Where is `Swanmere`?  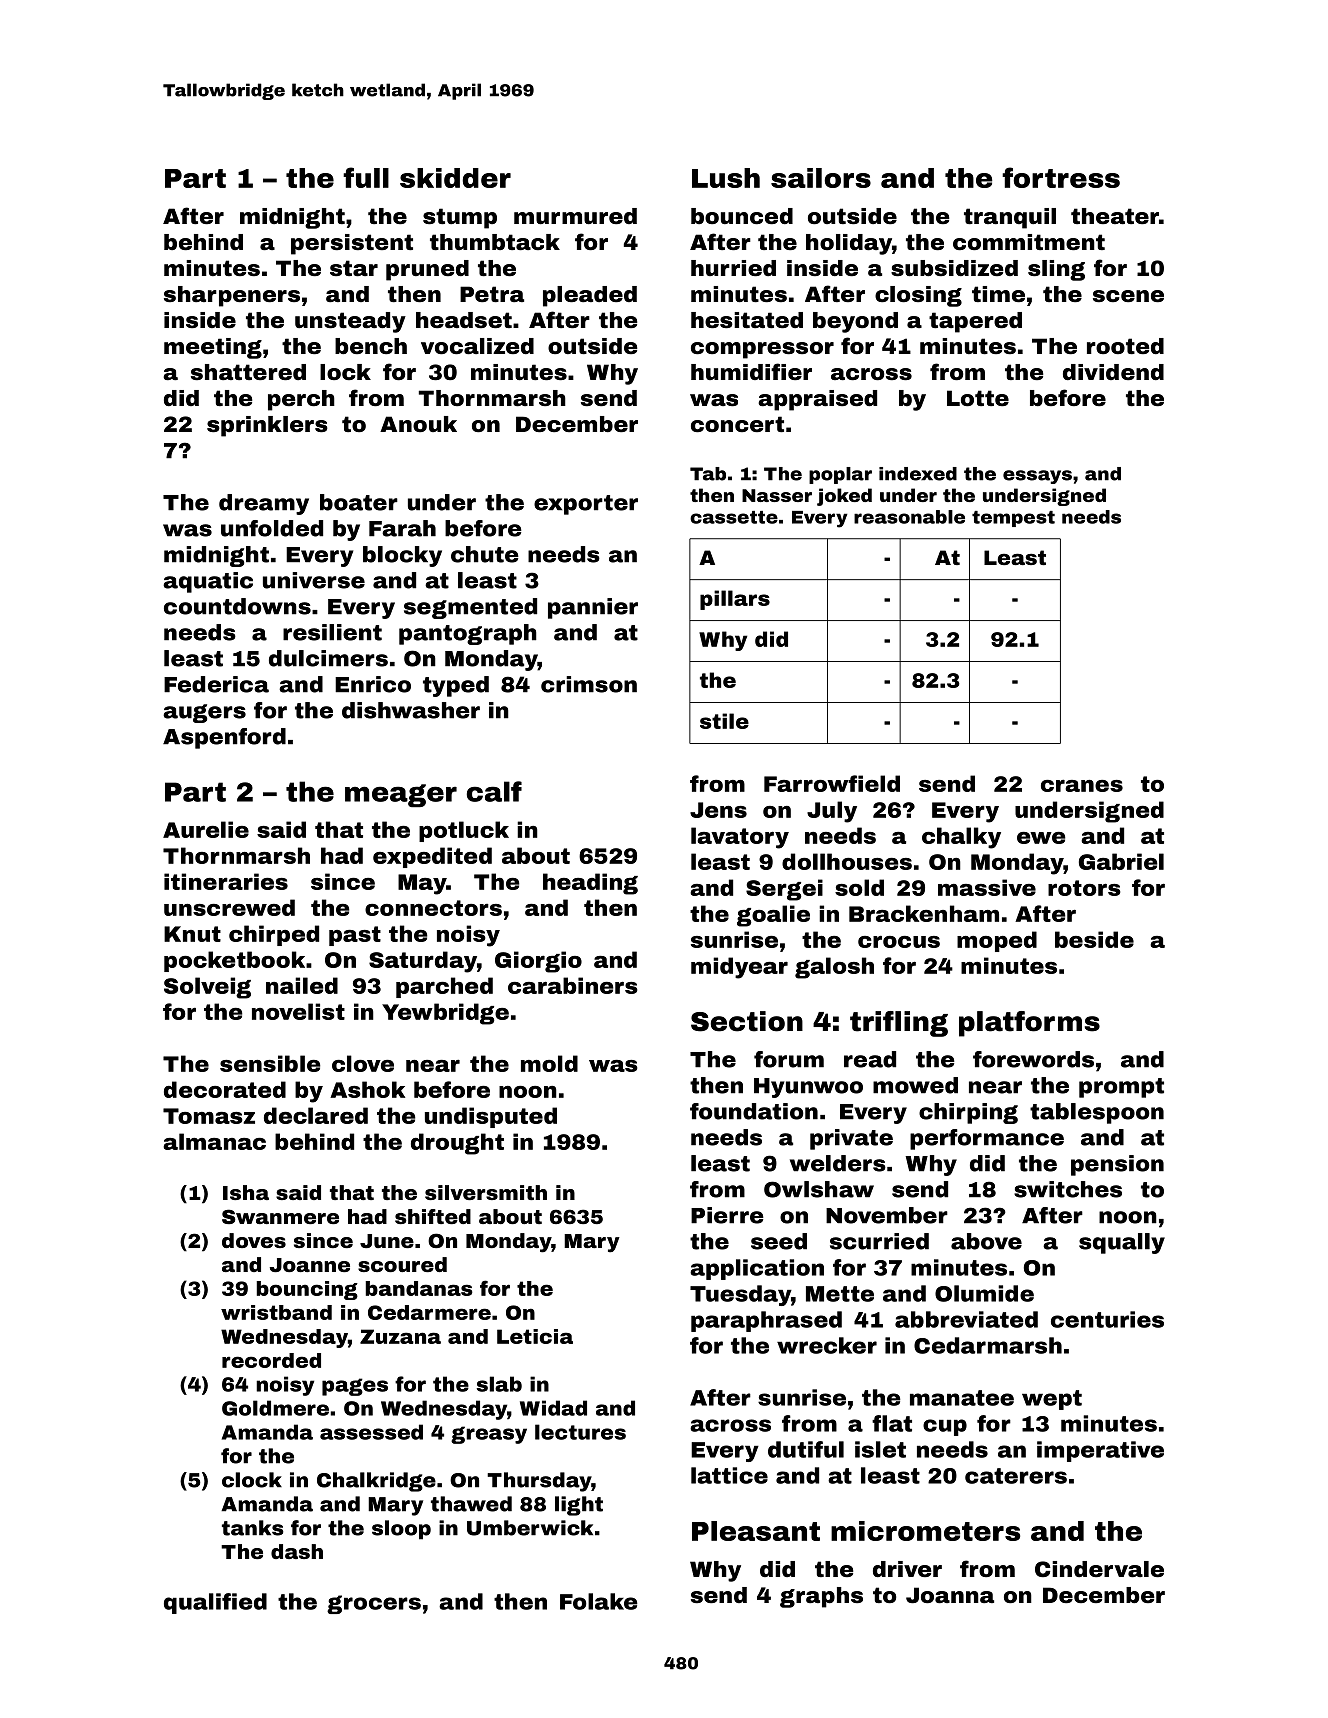
Swanmere is located at coordinates (280, 1216).
